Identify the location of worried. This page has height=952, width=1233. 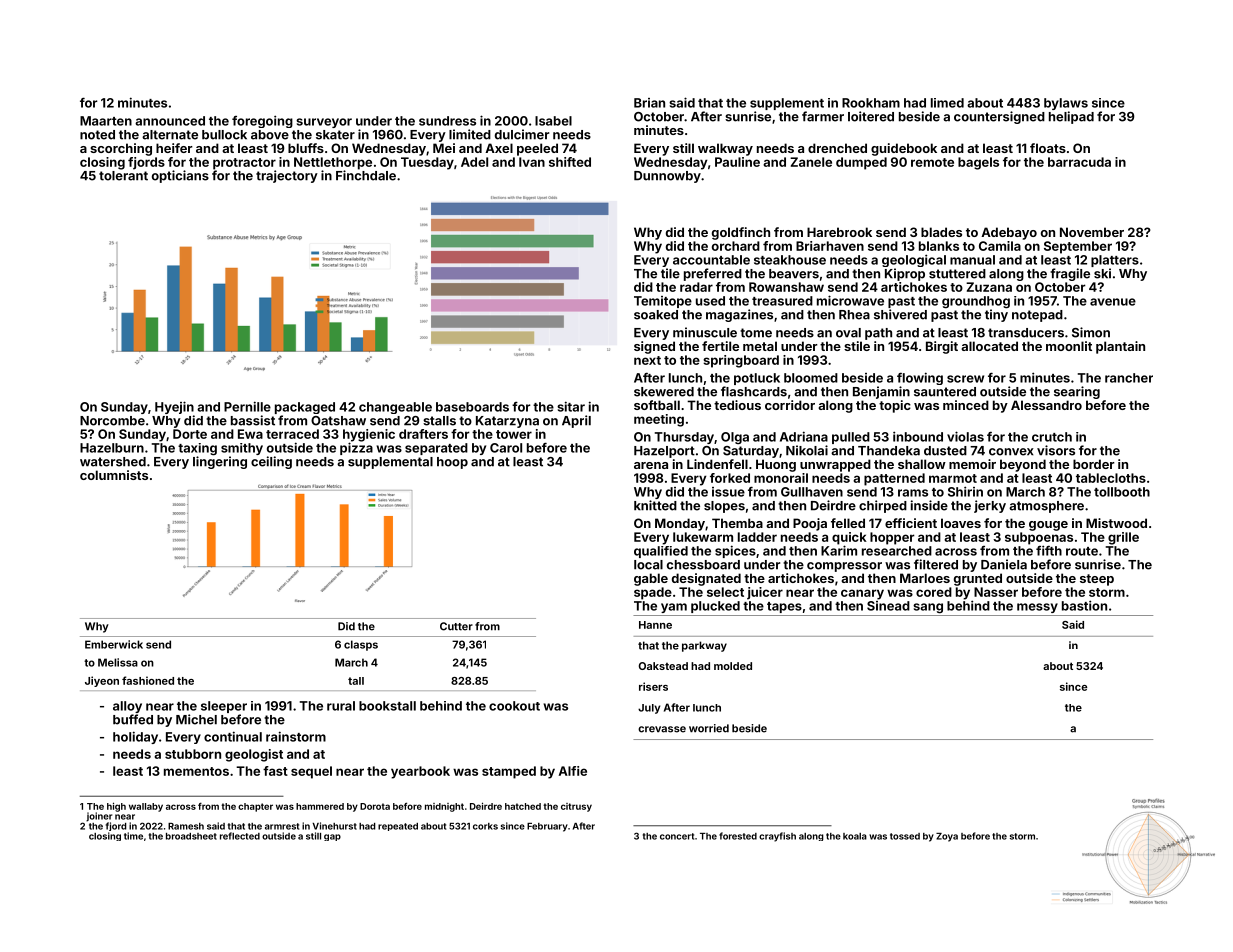
(709, 728).
